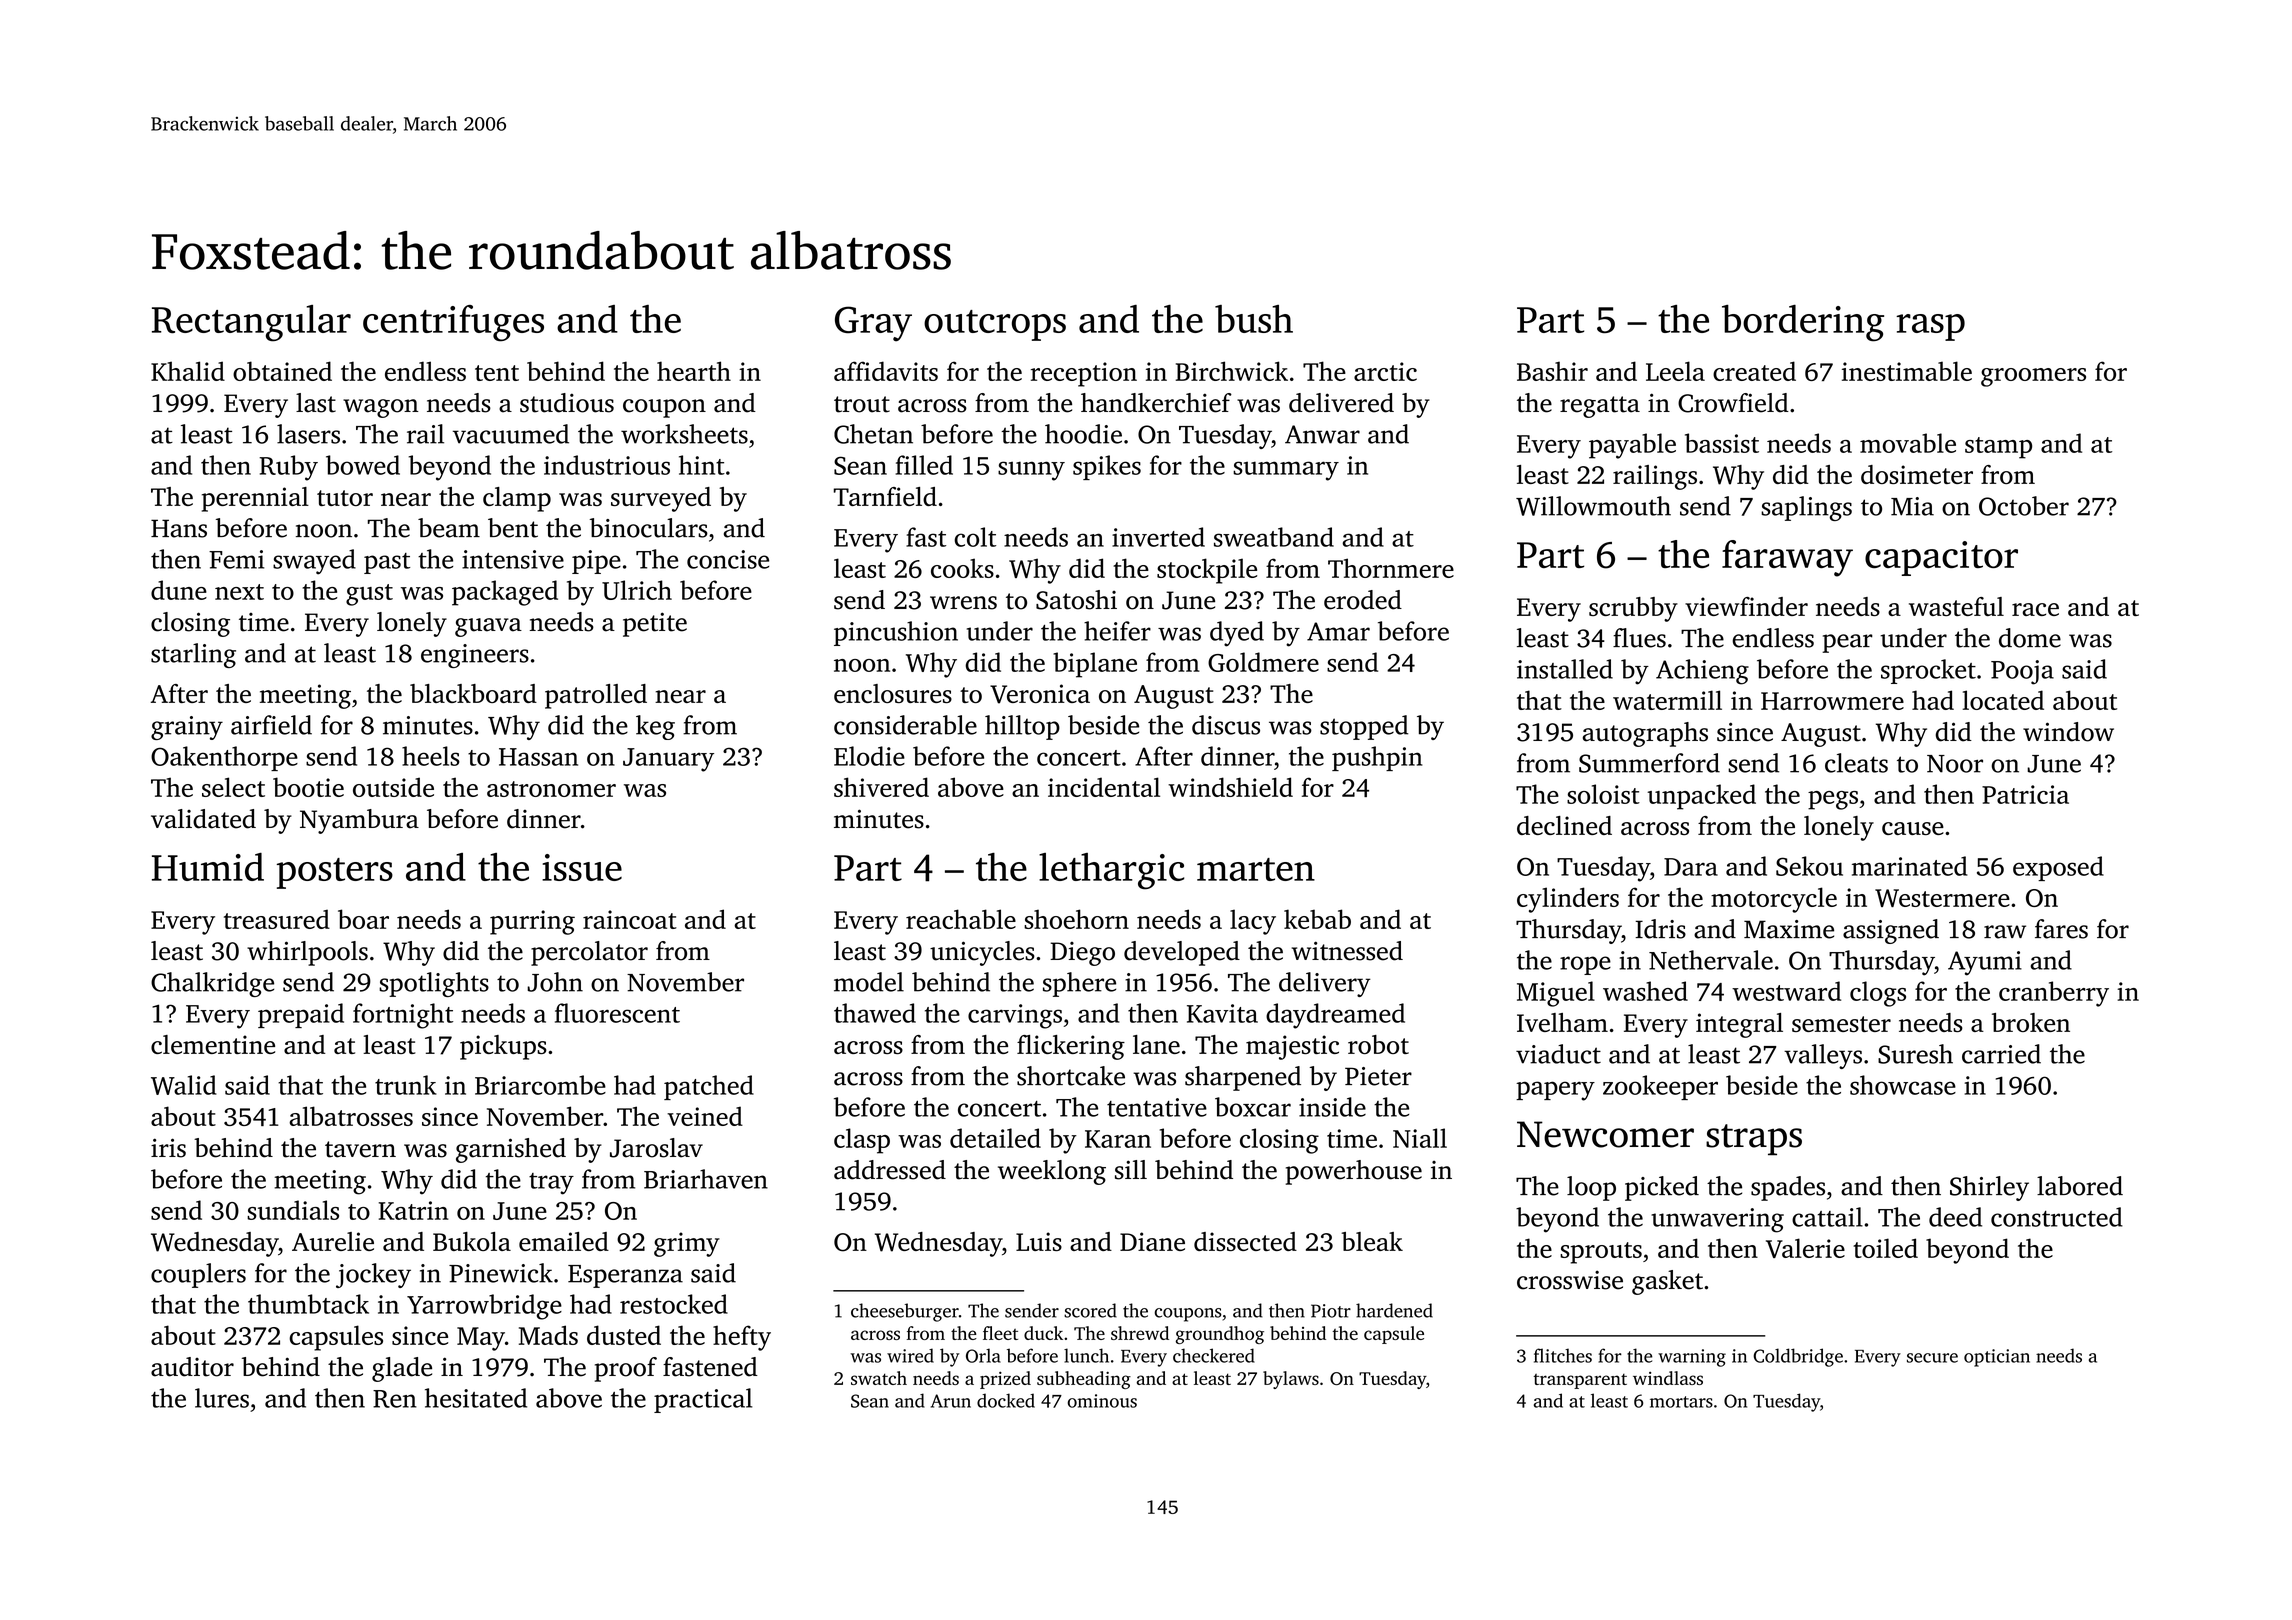  Describe the element at coordinates (1158, 537) in the screenshot. I see `inverted` at that location.
